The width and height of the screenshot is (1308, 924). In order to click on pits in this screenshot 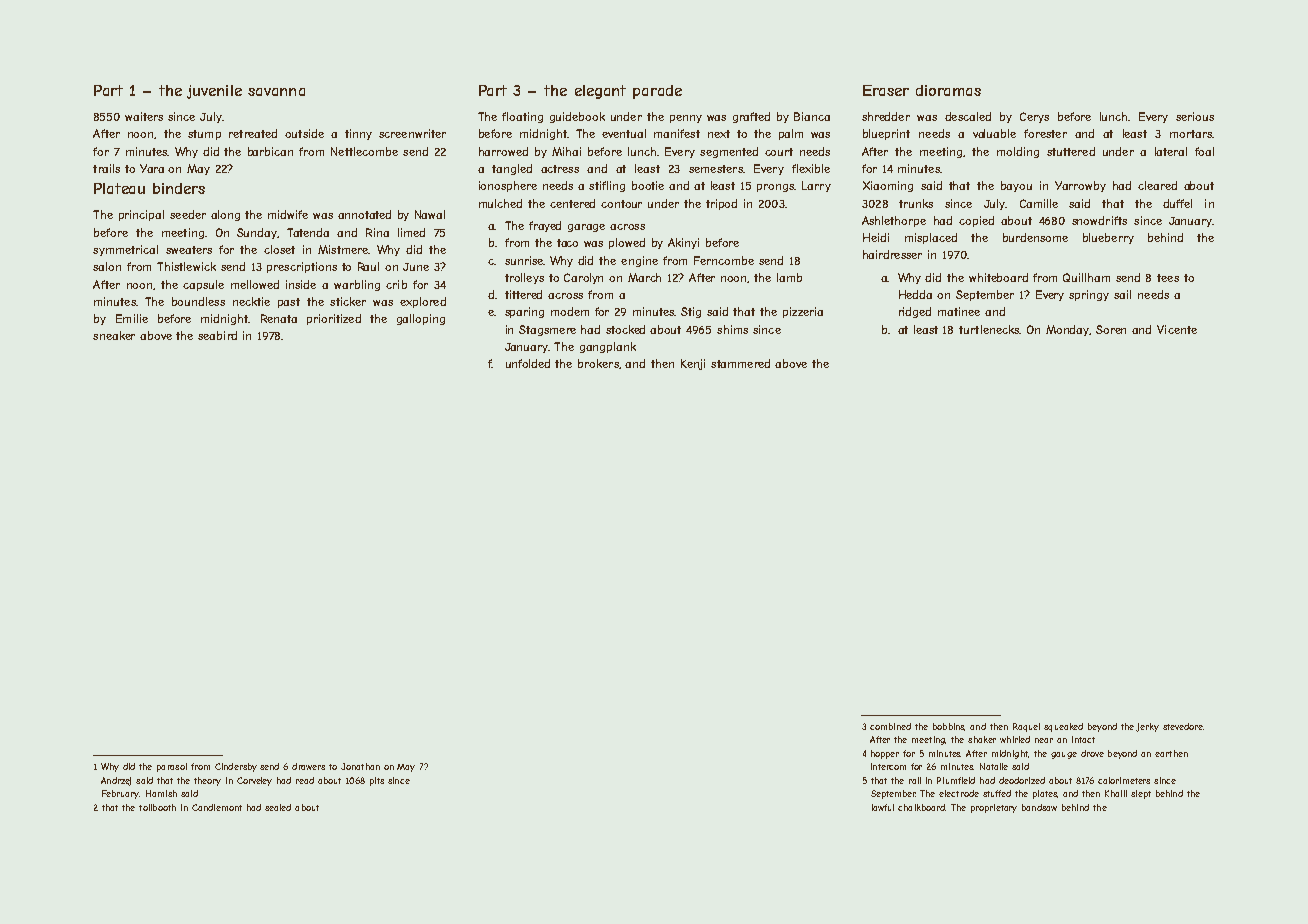, I will do `click(377, 781)`.
